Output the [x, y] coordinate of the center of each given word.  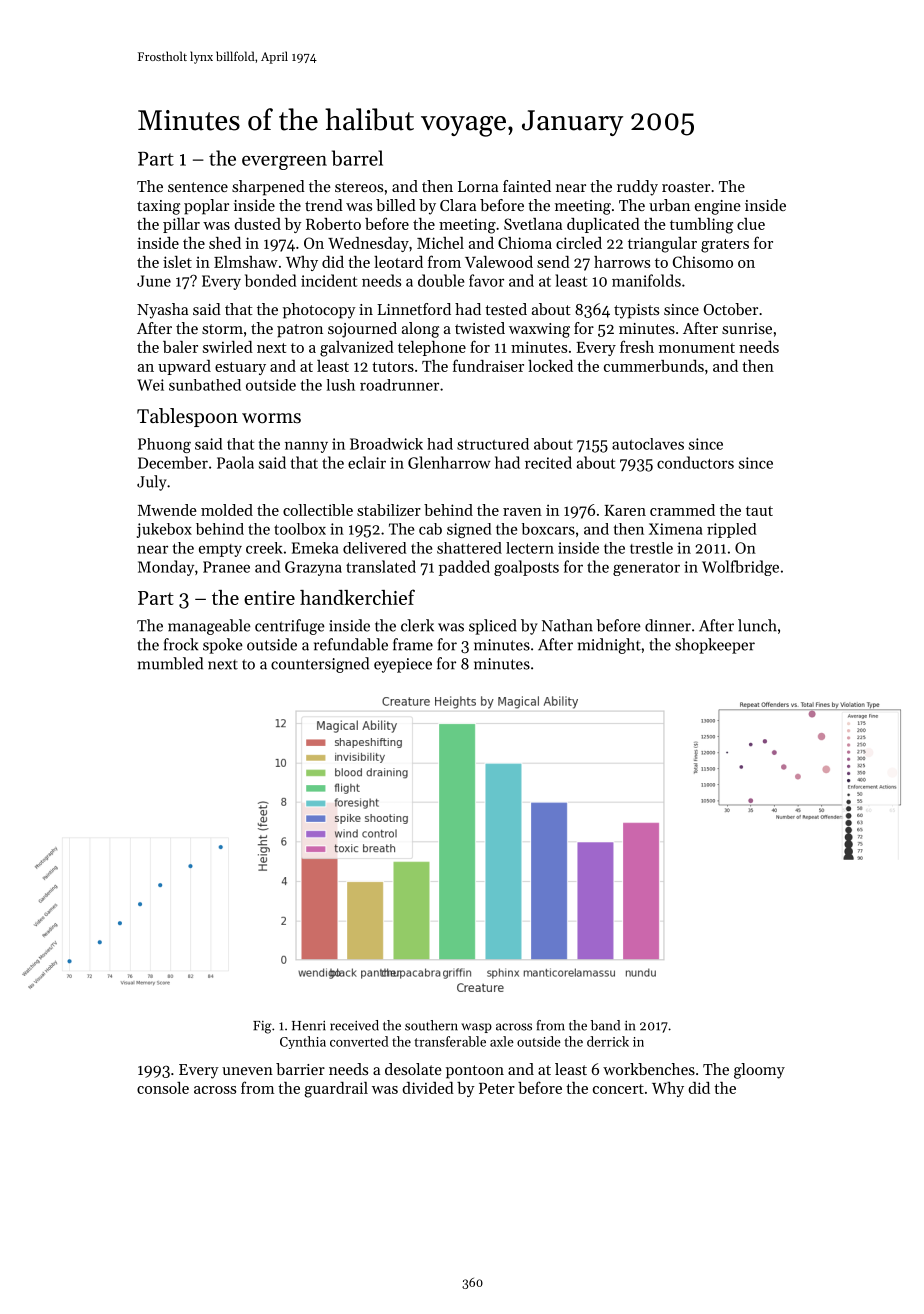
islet [177, 262]
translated [381, 566]
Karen [625, 510]
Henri [309, 1026]
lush [341, 385]
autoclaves [648, 444]
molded [227, 510]
